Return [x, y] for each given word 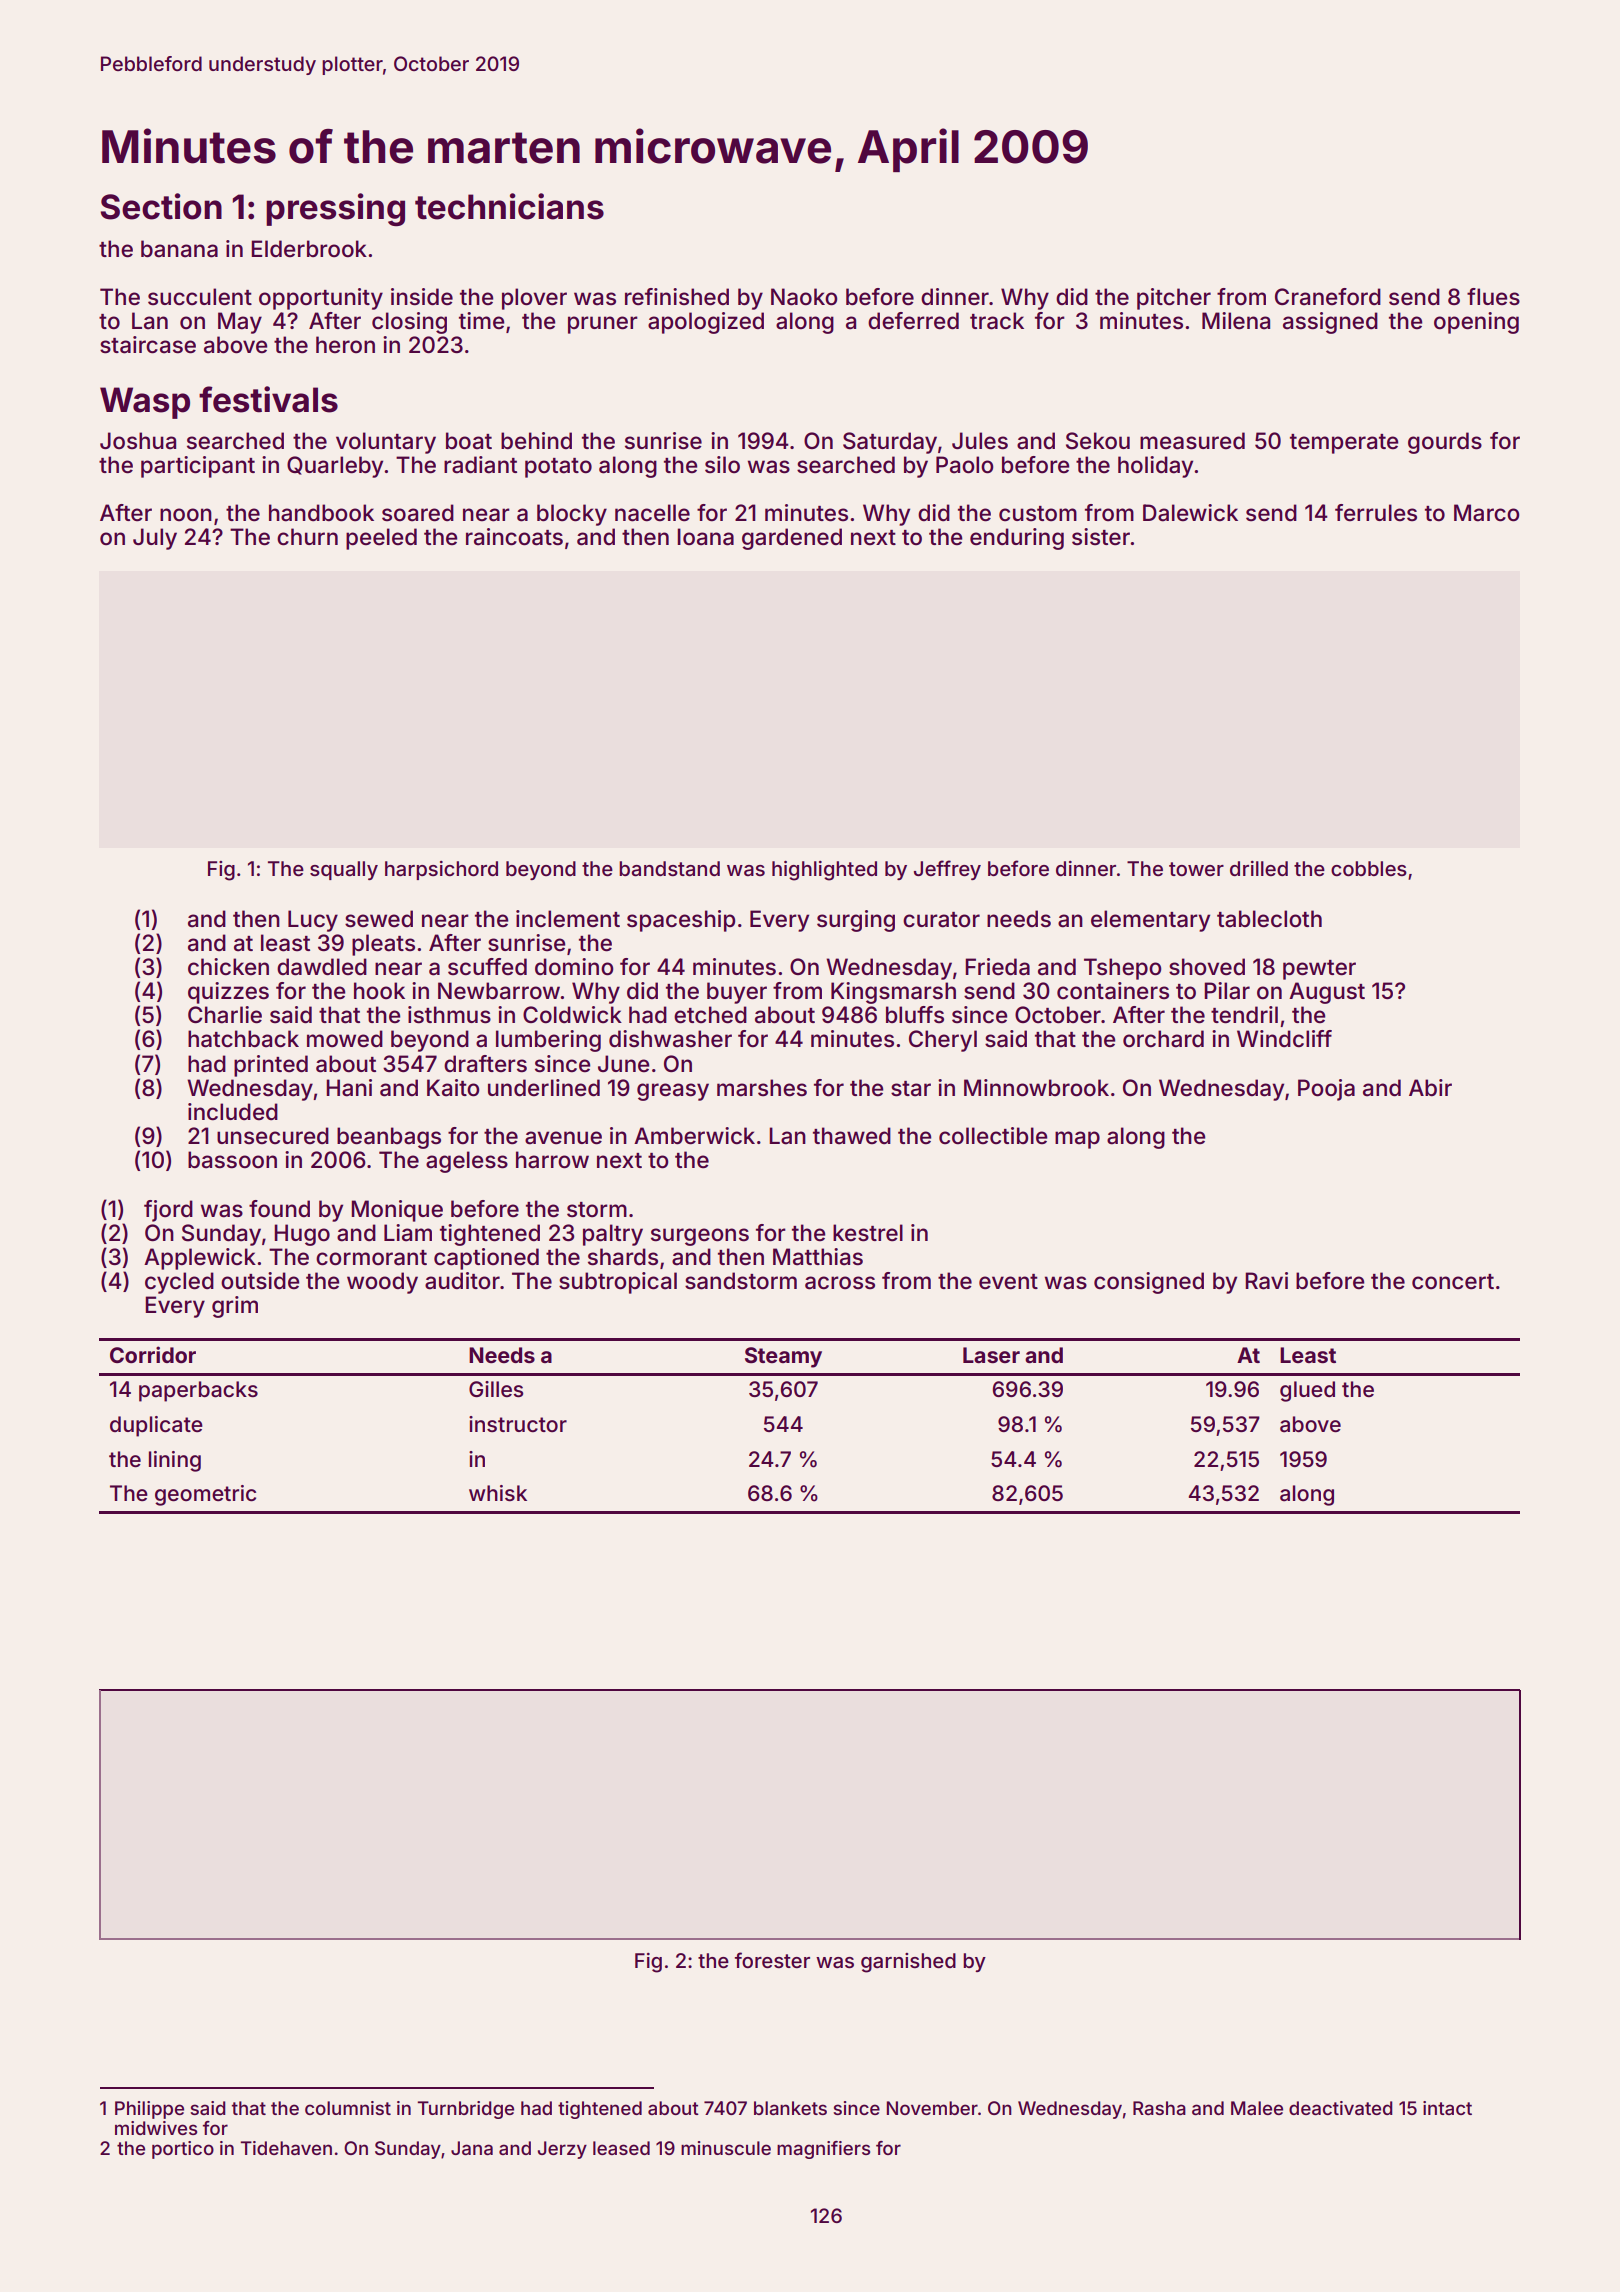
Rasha [1159, 2108]
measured [1192, 441]
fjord [168, 1211]
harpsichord [441, 870]
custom [1038, 514]
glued [1307, 1391]
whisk [498, 1493]
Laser [991, 1355]
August [1327, 993]
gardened [792, 539]
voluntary [386, 443]
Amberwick [694, 1136]
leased [621, 2148]
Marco [1486, 513]
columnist [348, 2108]
